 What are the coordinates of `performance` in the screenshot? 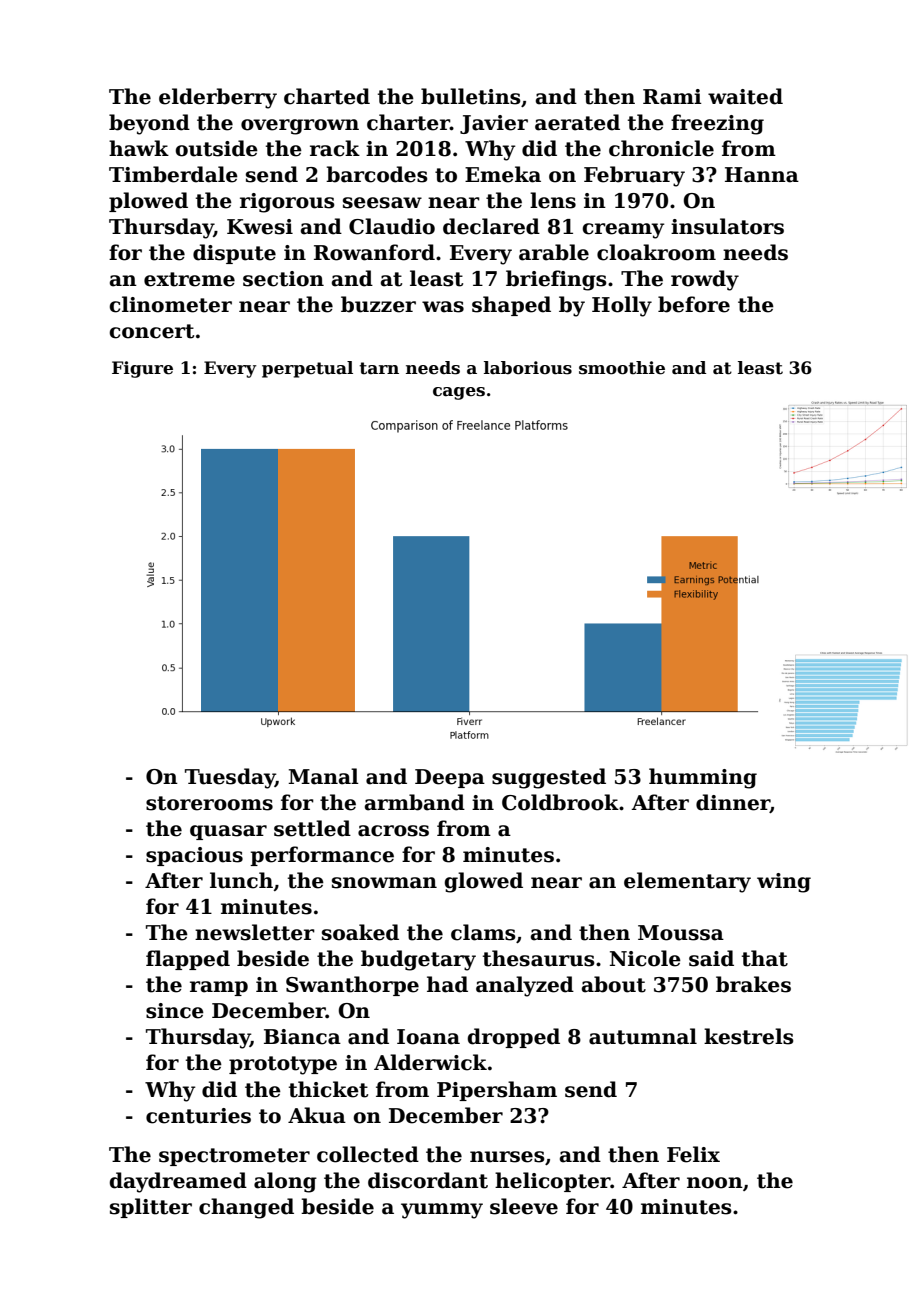 It's located at (322, 856).
